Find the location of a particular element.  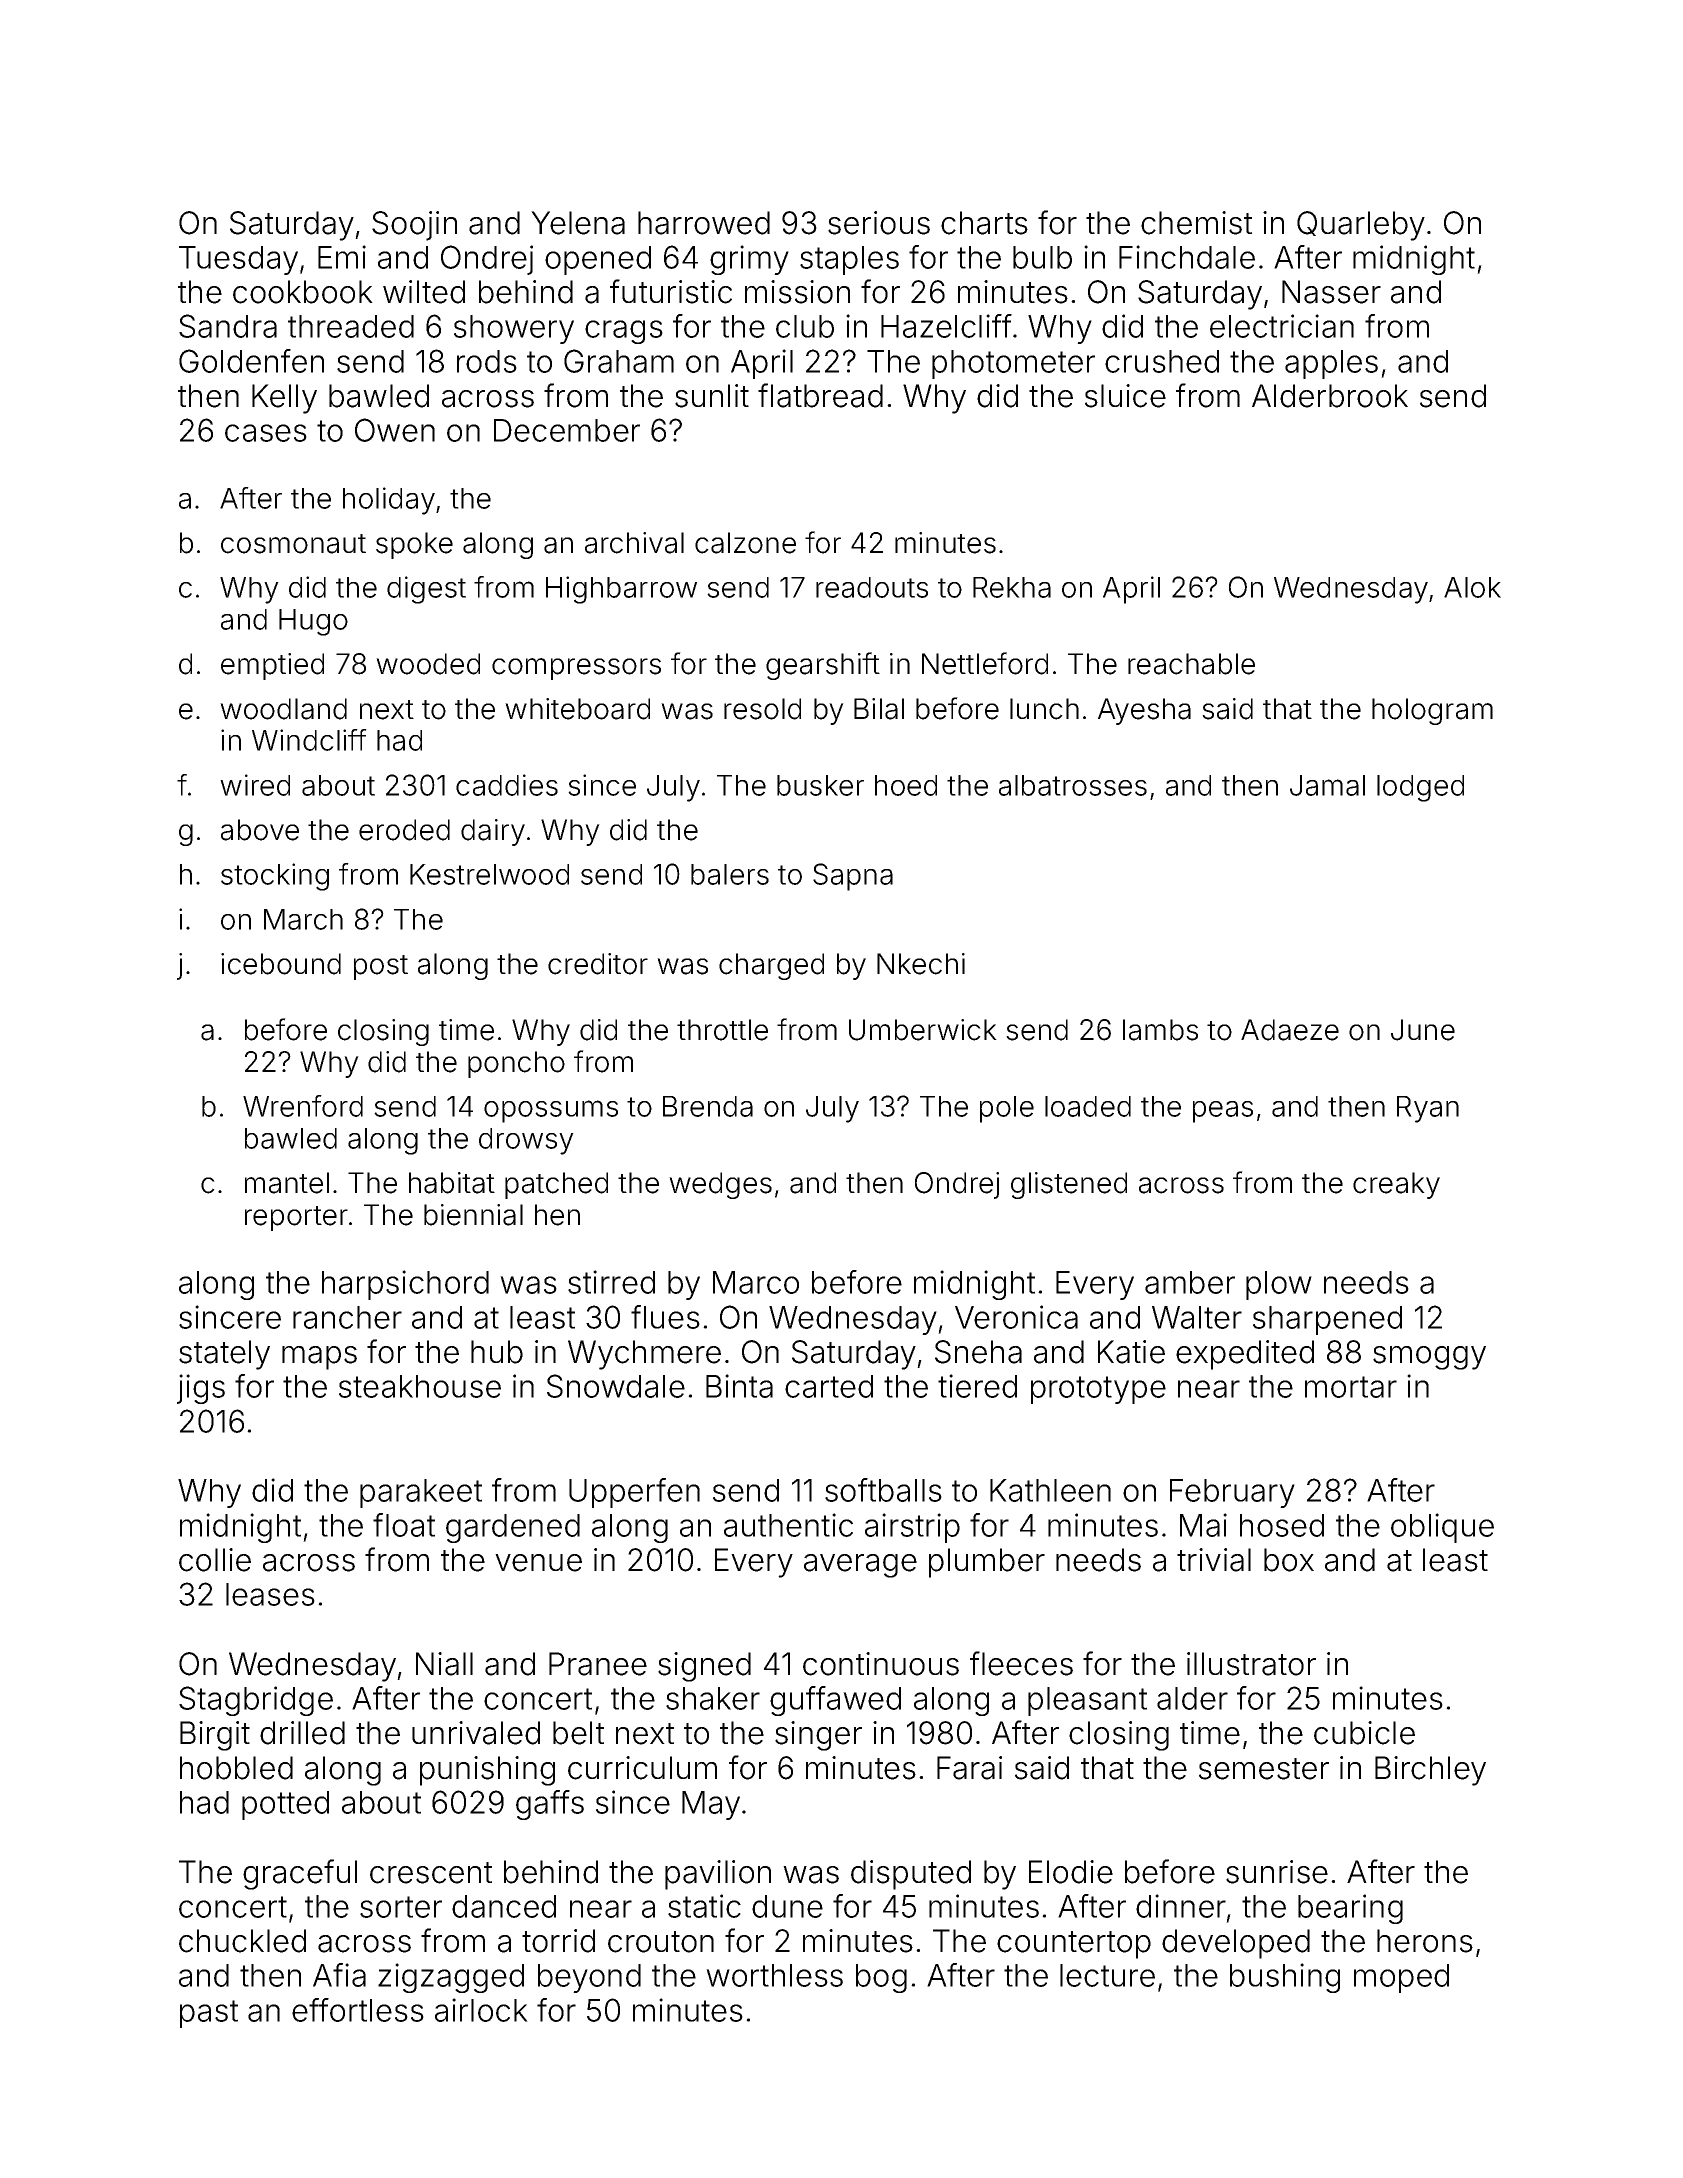

worthless is located at coordinates (774, 1975).
